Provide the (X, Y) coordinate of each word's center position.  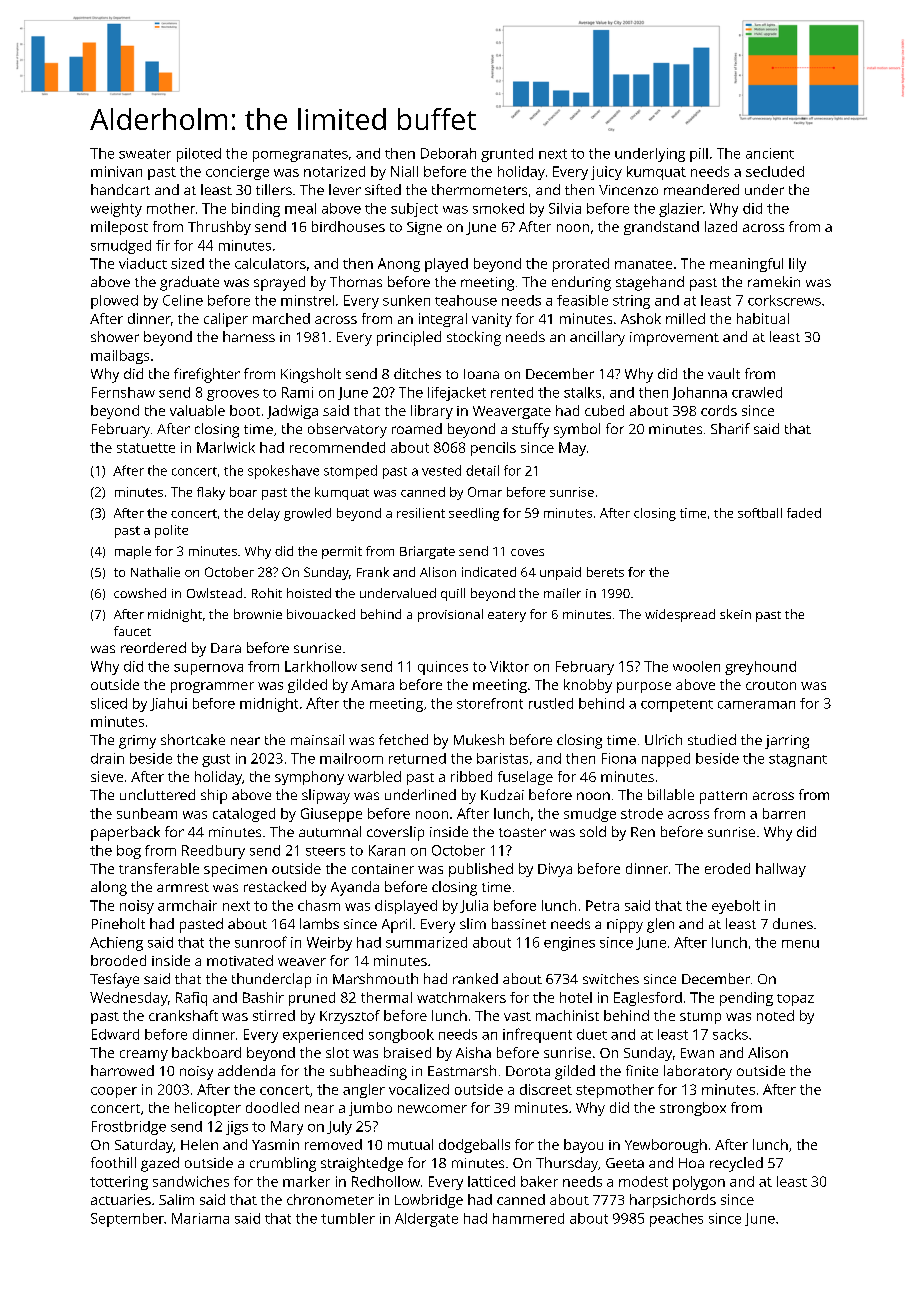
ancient (770, 153)
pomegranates (300, 155)
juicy (606, 173)
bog (129, 852)
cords (719, 410)
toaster (522, 832)
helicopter (208, 1109)
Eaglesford (648, 999)
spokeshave (283, 472)
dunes (793, 923)
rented (512, 392)
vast (517, 1016)
